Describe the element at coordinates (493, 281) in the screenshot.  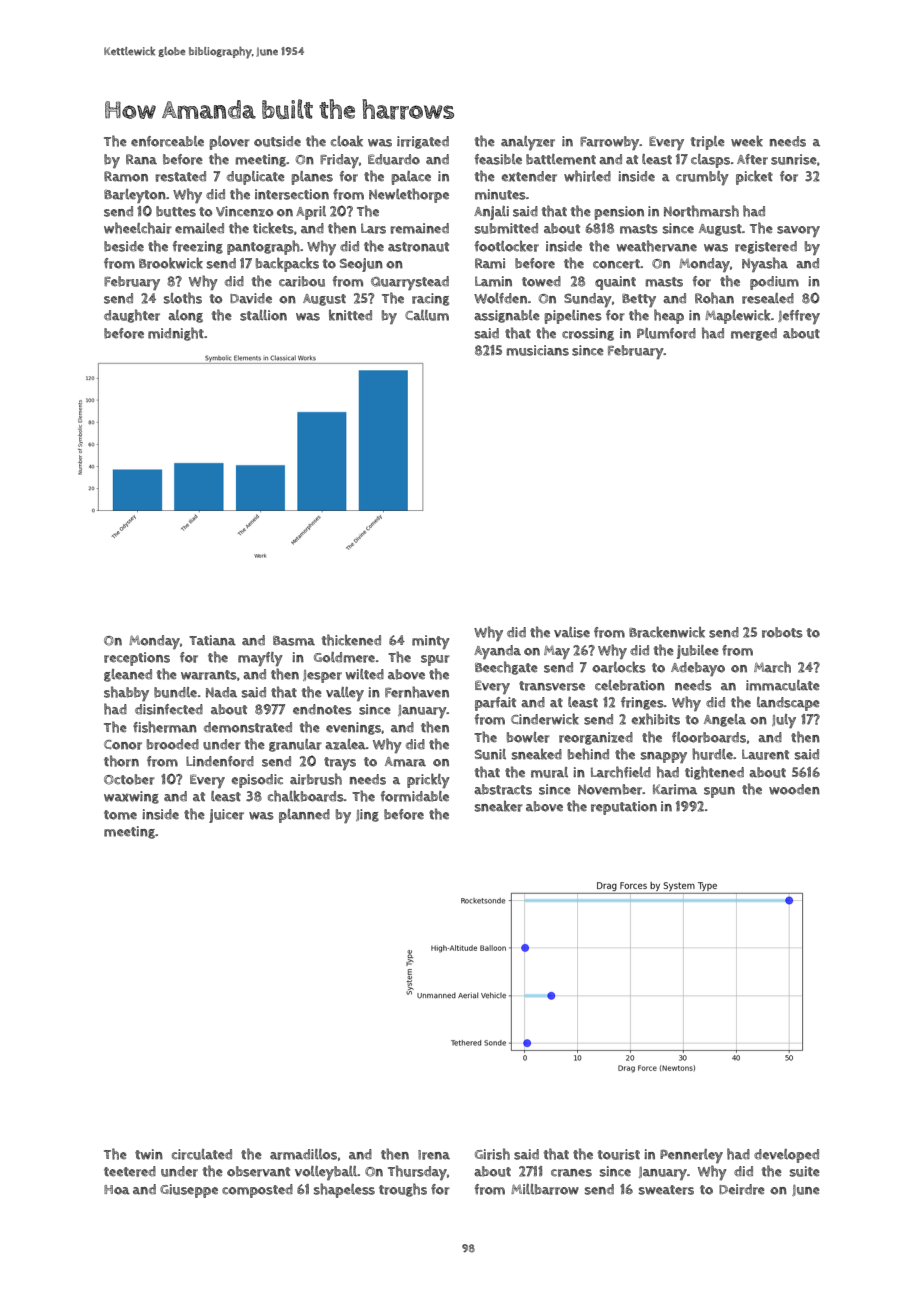
I see `Lamin` at that location.
